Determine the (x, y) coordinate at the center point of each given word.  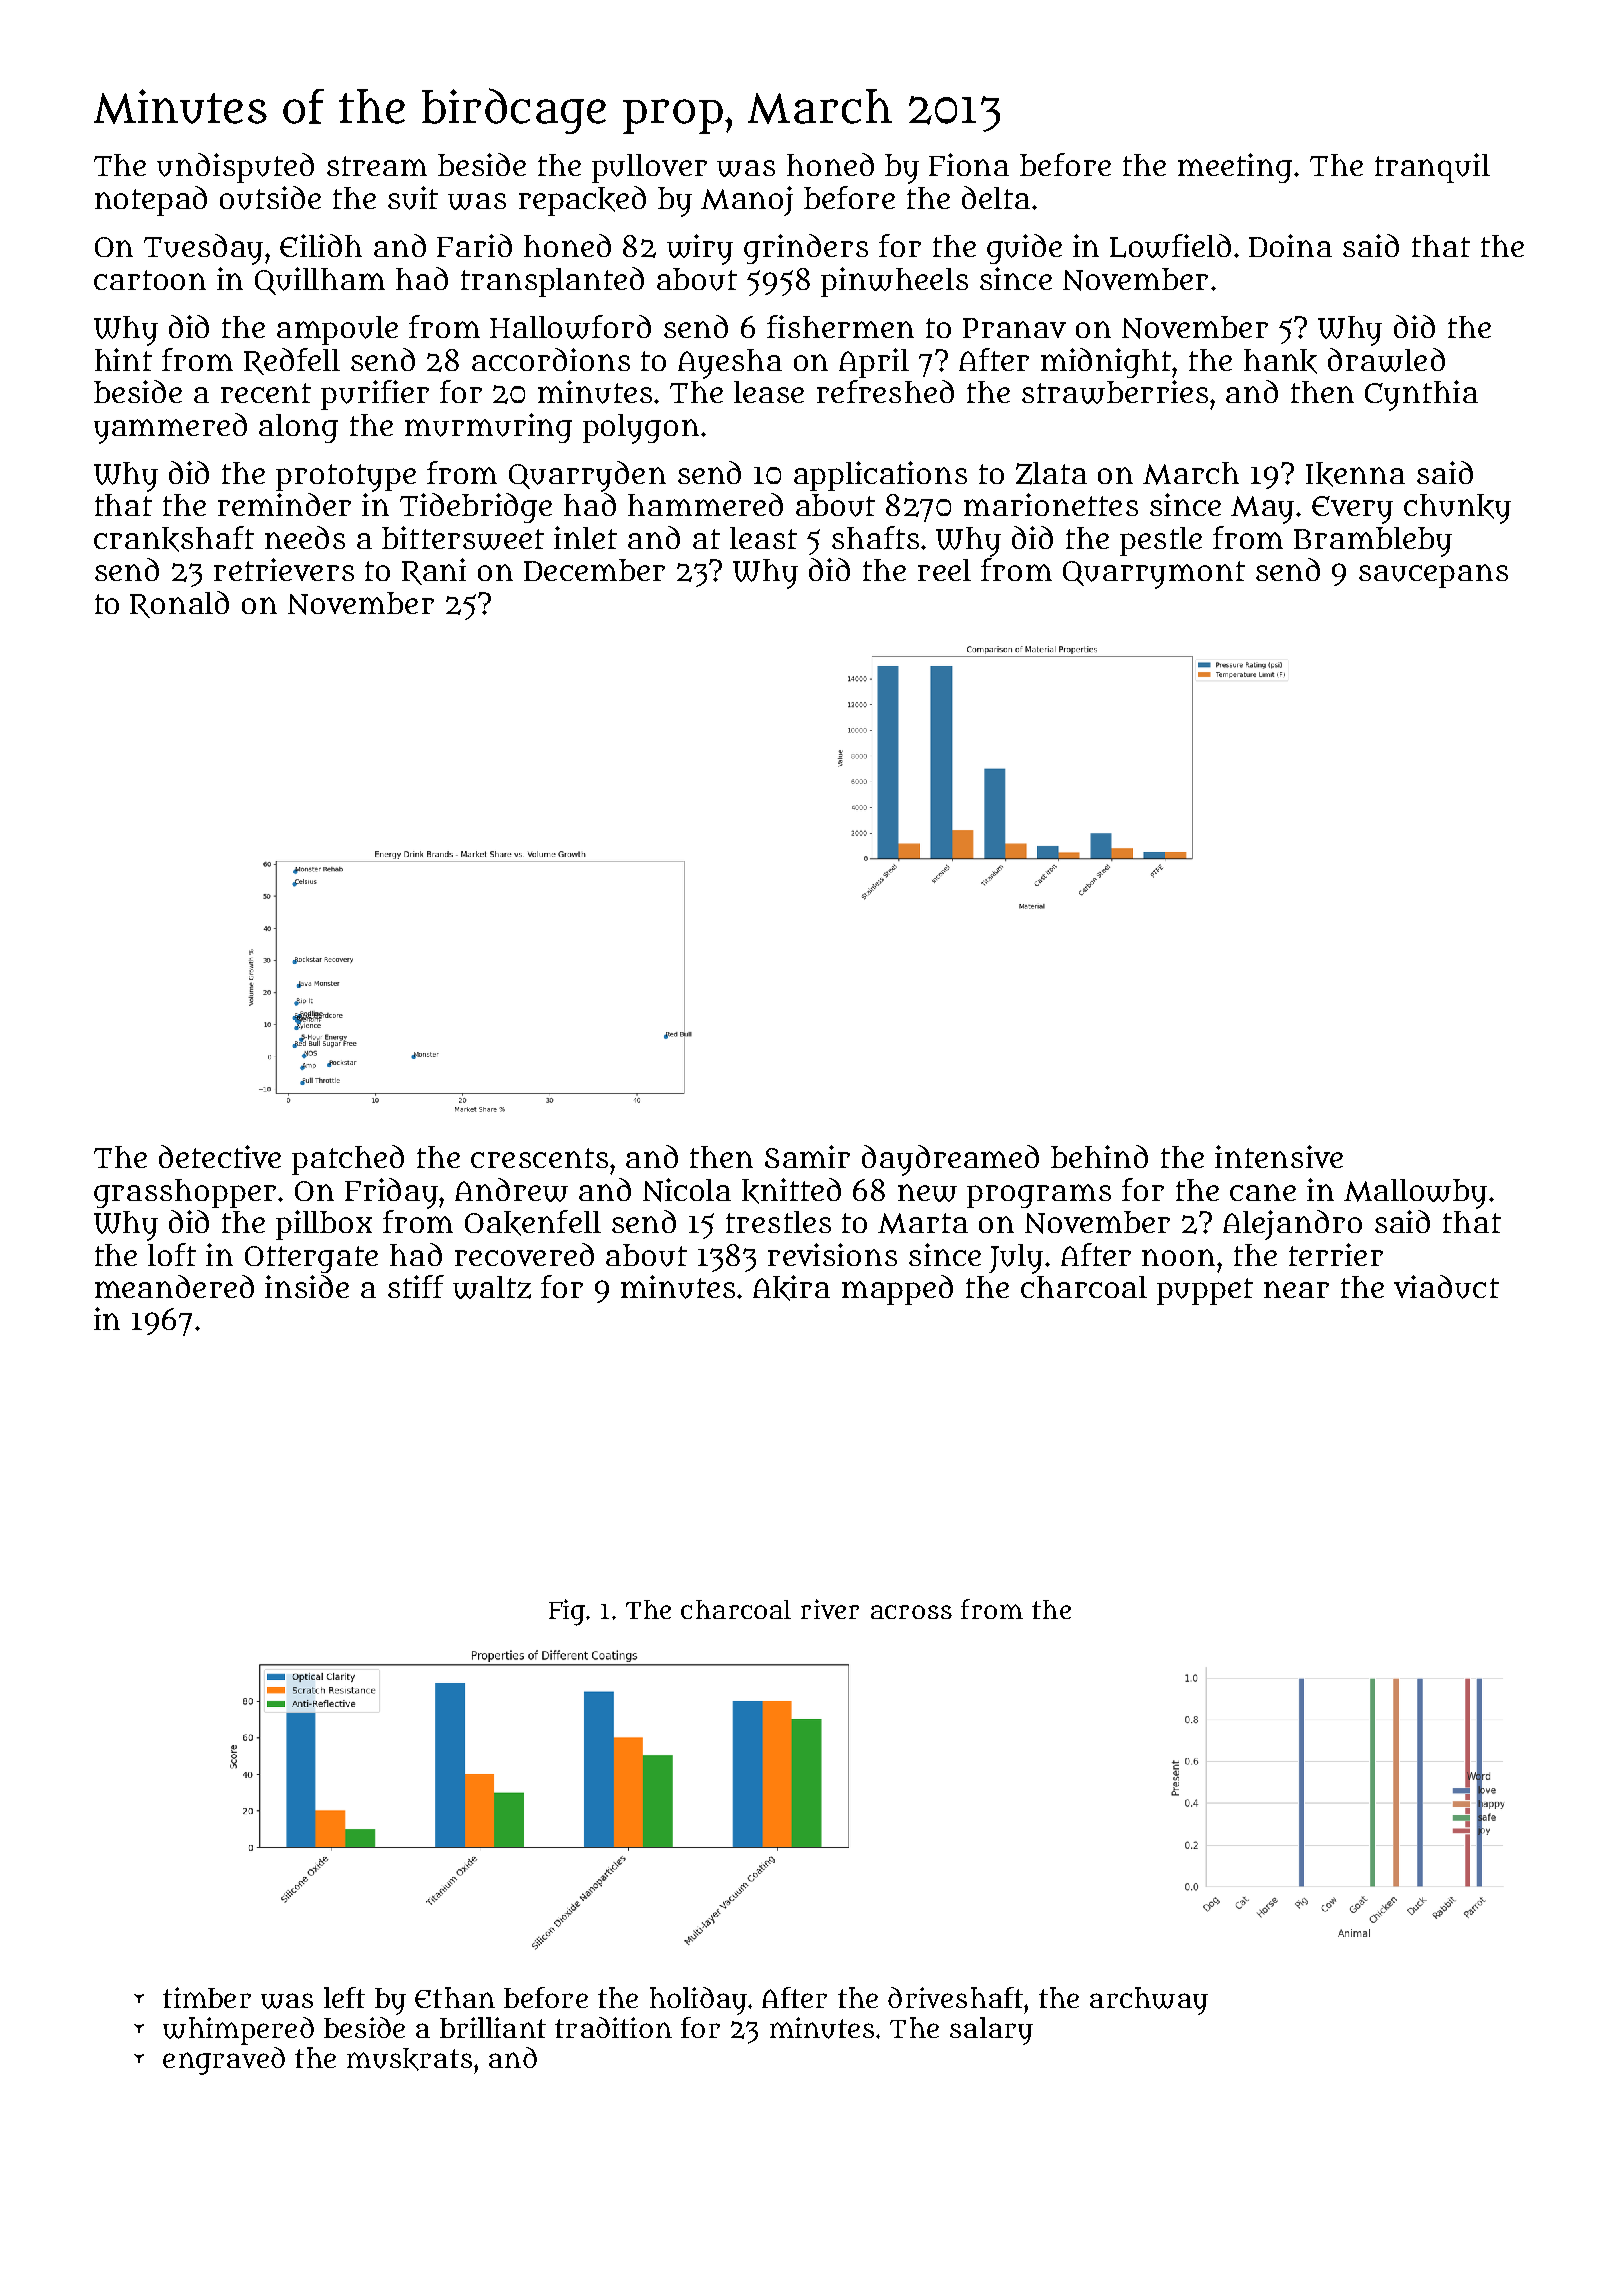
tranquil (1432, 168)
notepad (151, 201)
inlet (585, 537)
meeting (1235, 168)
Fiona (969, 164)
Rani (434, 571)
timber (207, 1997)
